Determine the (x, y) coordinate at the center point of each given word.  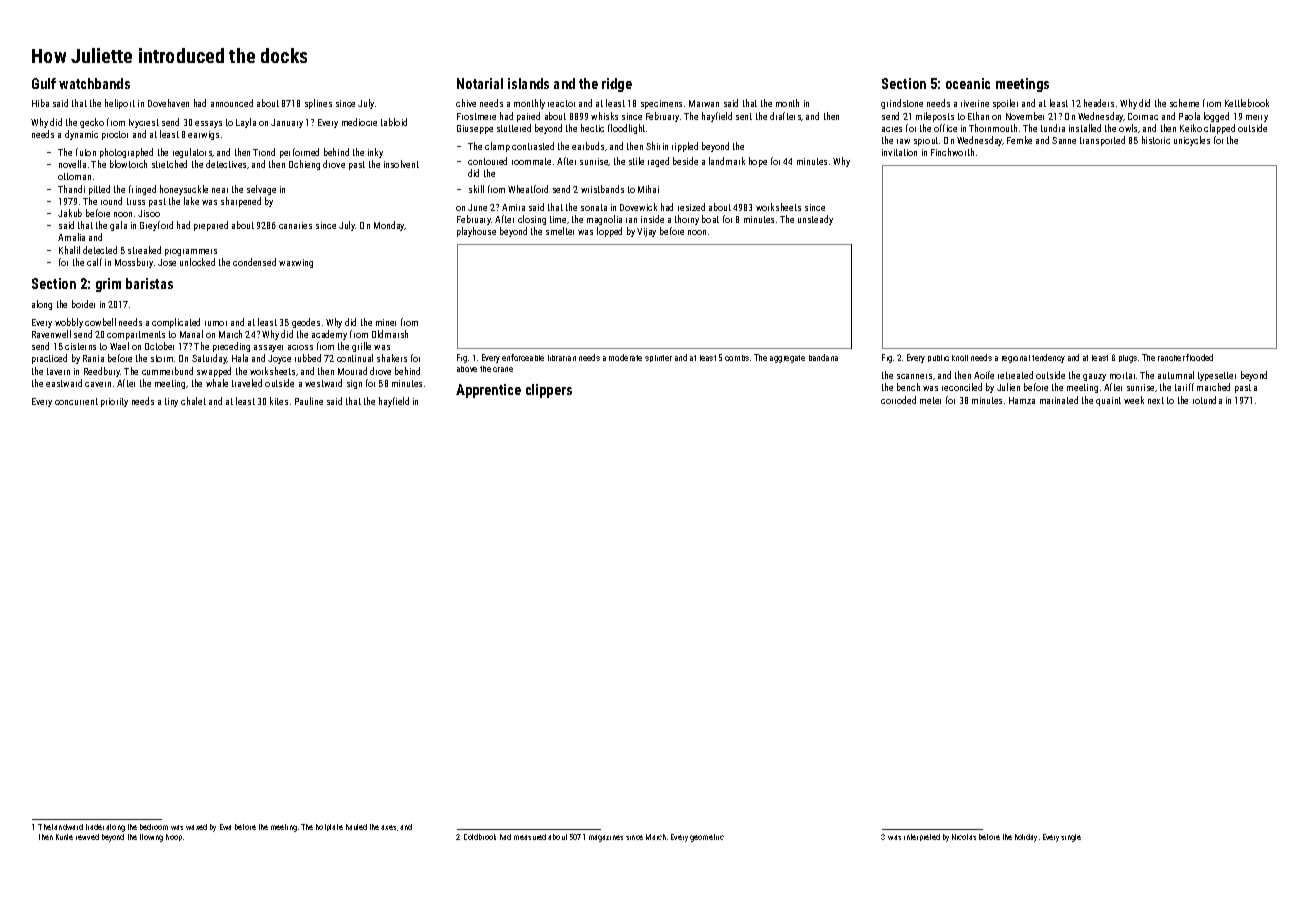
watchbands (94, 83)
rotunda (1207, 400)
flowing (151, 838)
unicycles (1192, 141)
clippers (549, 391)
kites (279, 401)
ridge (617, 85)
